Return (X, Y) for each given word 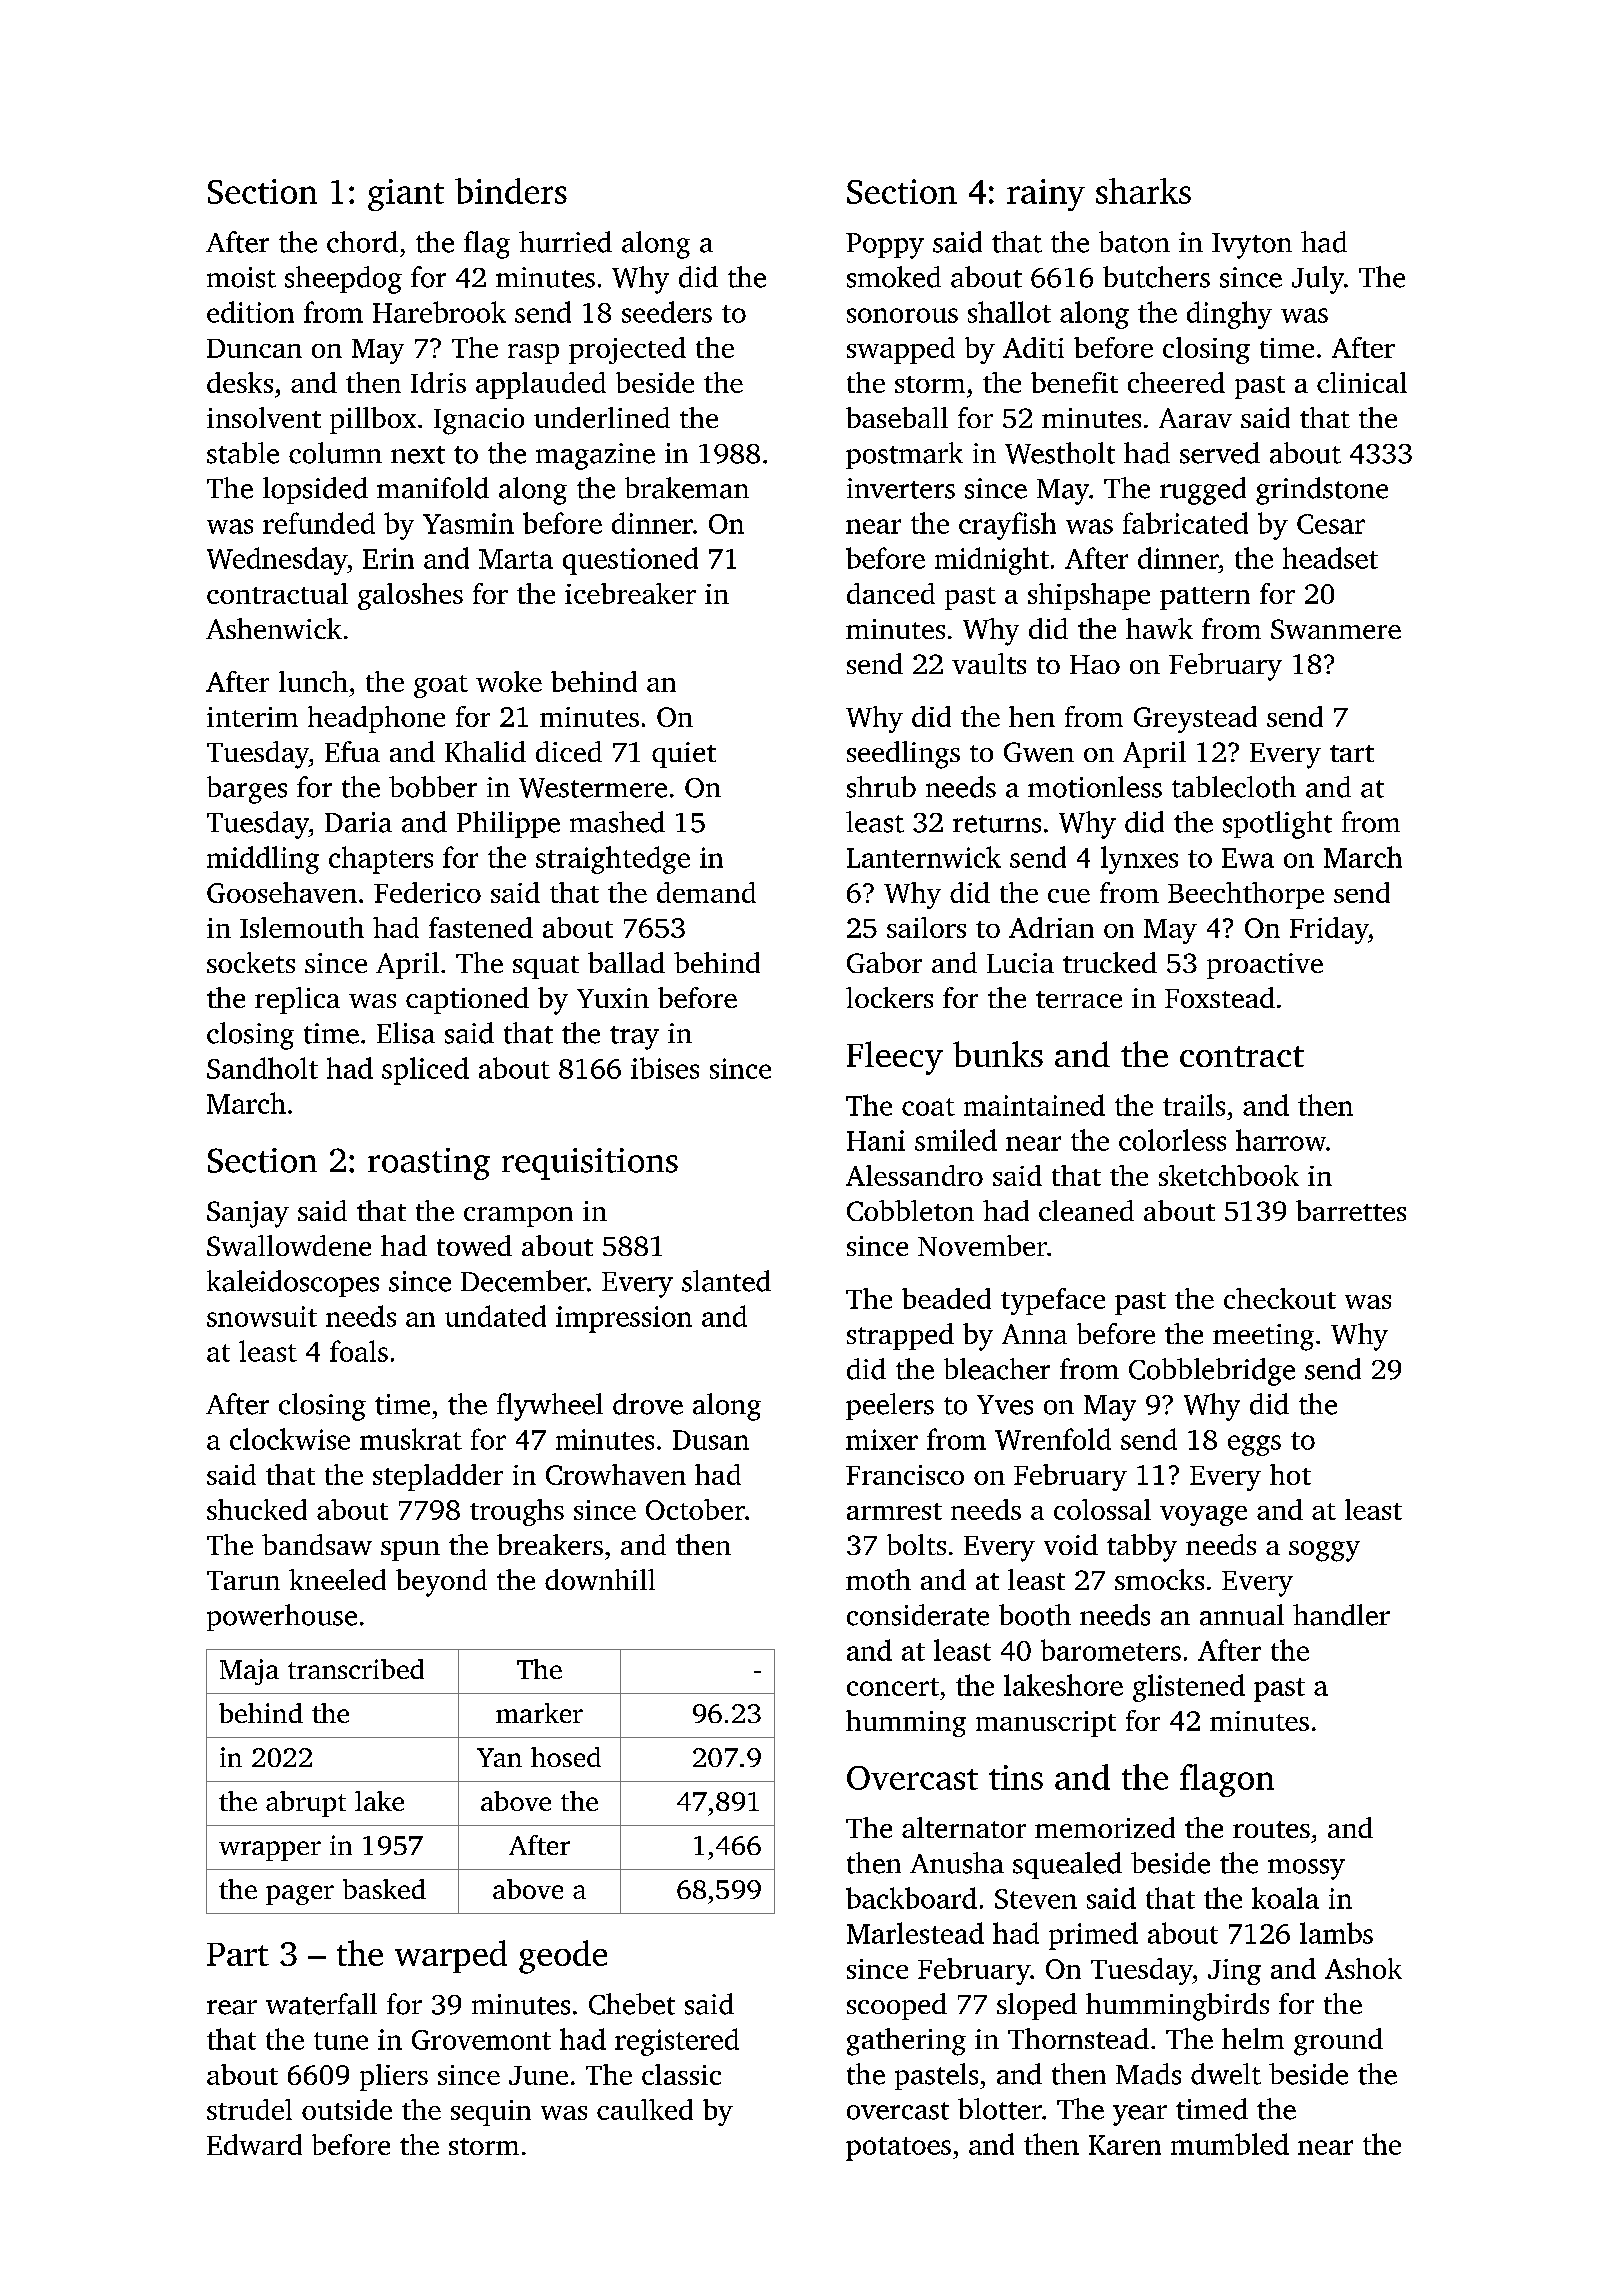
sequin (491, 2113)
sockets (251, 962)
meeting (1263, 1337)
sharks (1143, 191)
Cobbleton (910, 1210)
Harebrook (439, 312)
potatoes (898, 2149)
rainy (1046, 195)
